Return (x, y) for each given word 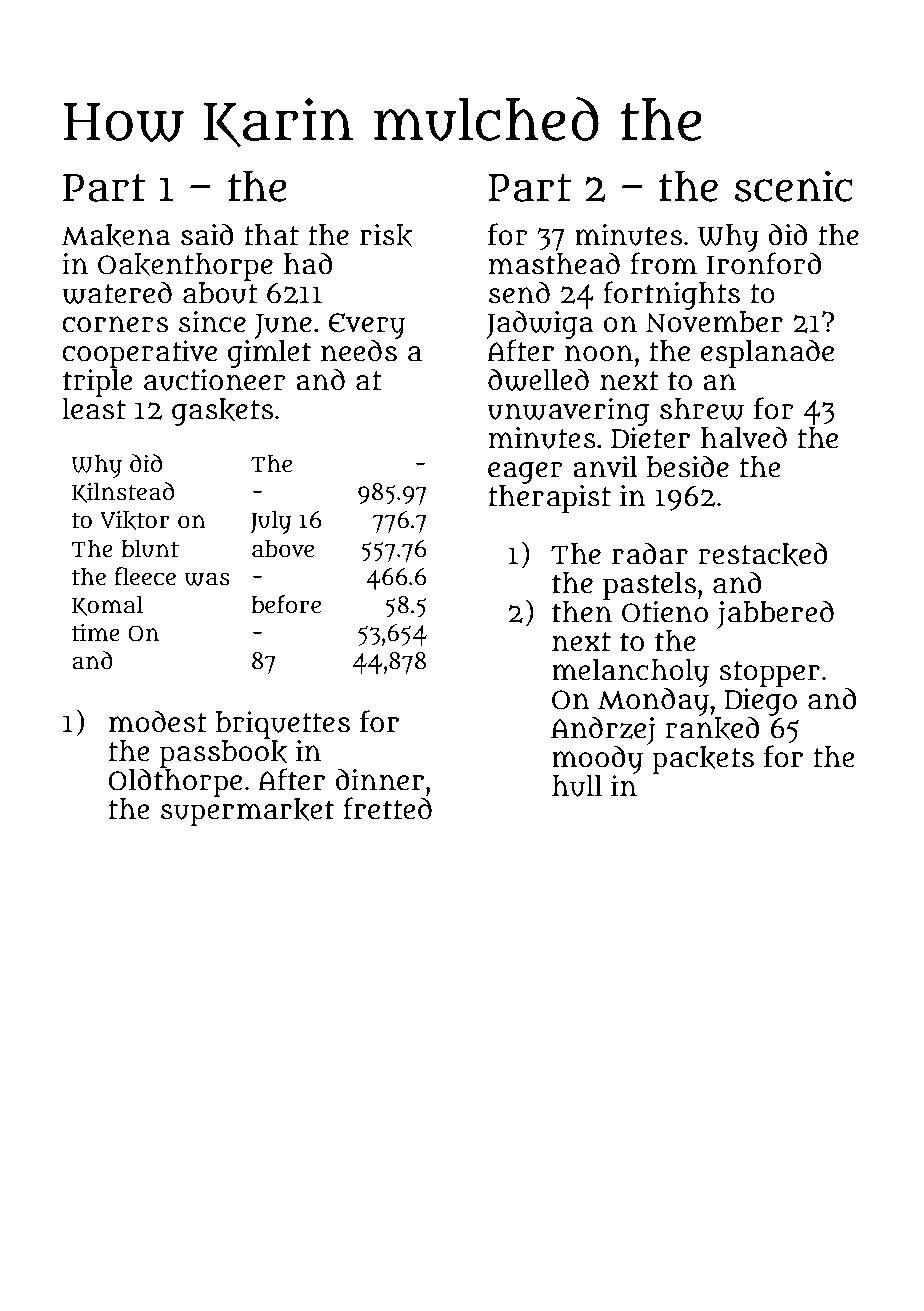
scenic (794, 186)
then (582, 612)
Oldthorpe (175, 782)
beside (688, 466)
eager (525, 473)
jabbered (775, 614)
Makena (116, 236)
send (519, 292)
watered (117, 292)
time (96, 632)
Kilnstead (123, 492)
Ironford (764, 263)
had (308, 263)
